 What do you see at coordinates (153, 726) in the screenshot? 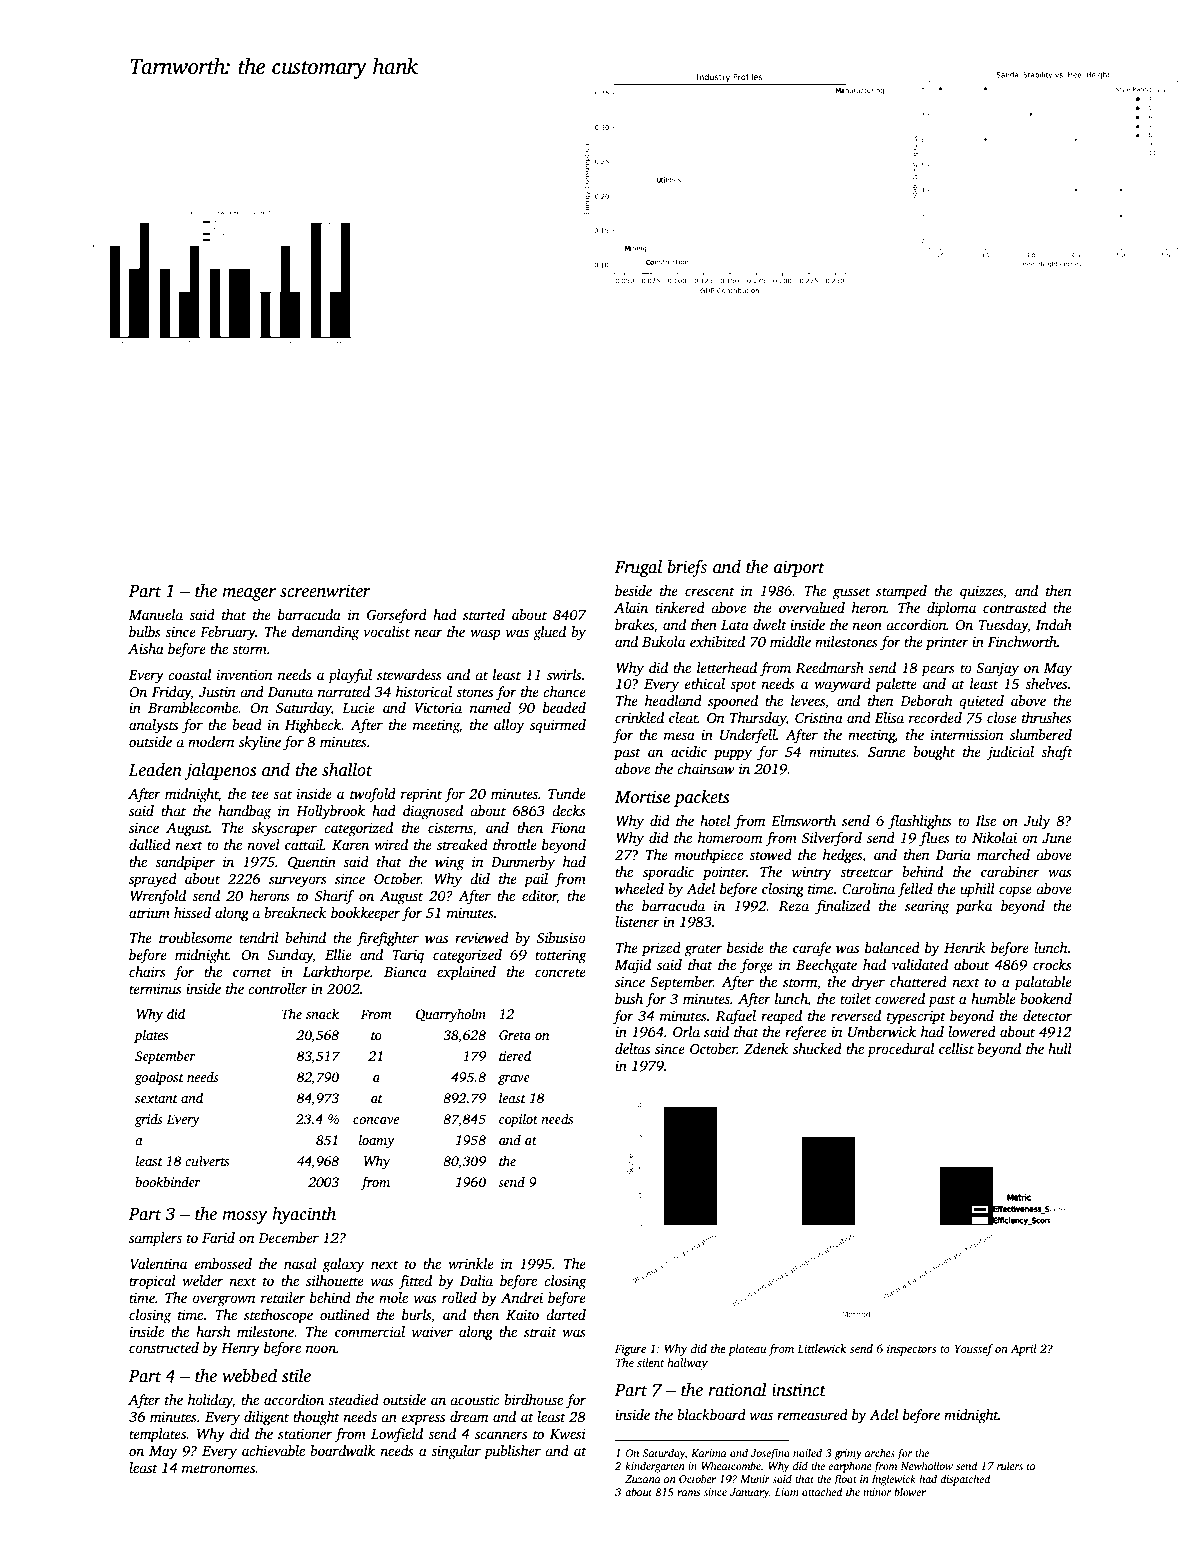
I see `analysts` at bounding box center [153, 726].
